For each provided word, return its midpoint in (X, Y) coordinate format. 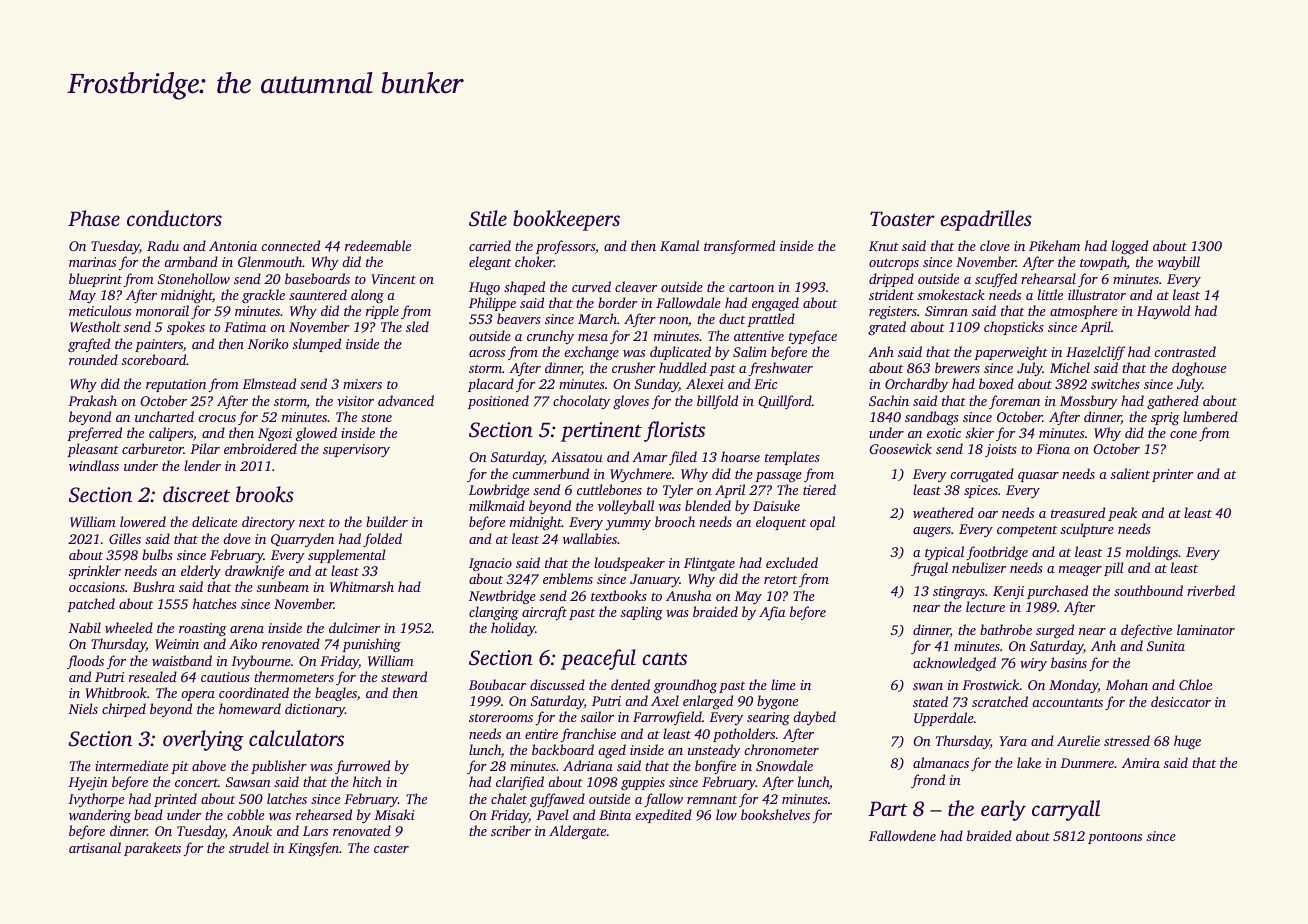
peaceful (598, 659)
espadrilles (986, 220)
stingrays (959, 592)
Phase (94, 218)
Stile (488, 218)
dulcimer (354, 627)
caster (391, 849)
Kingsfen (313, 849)
